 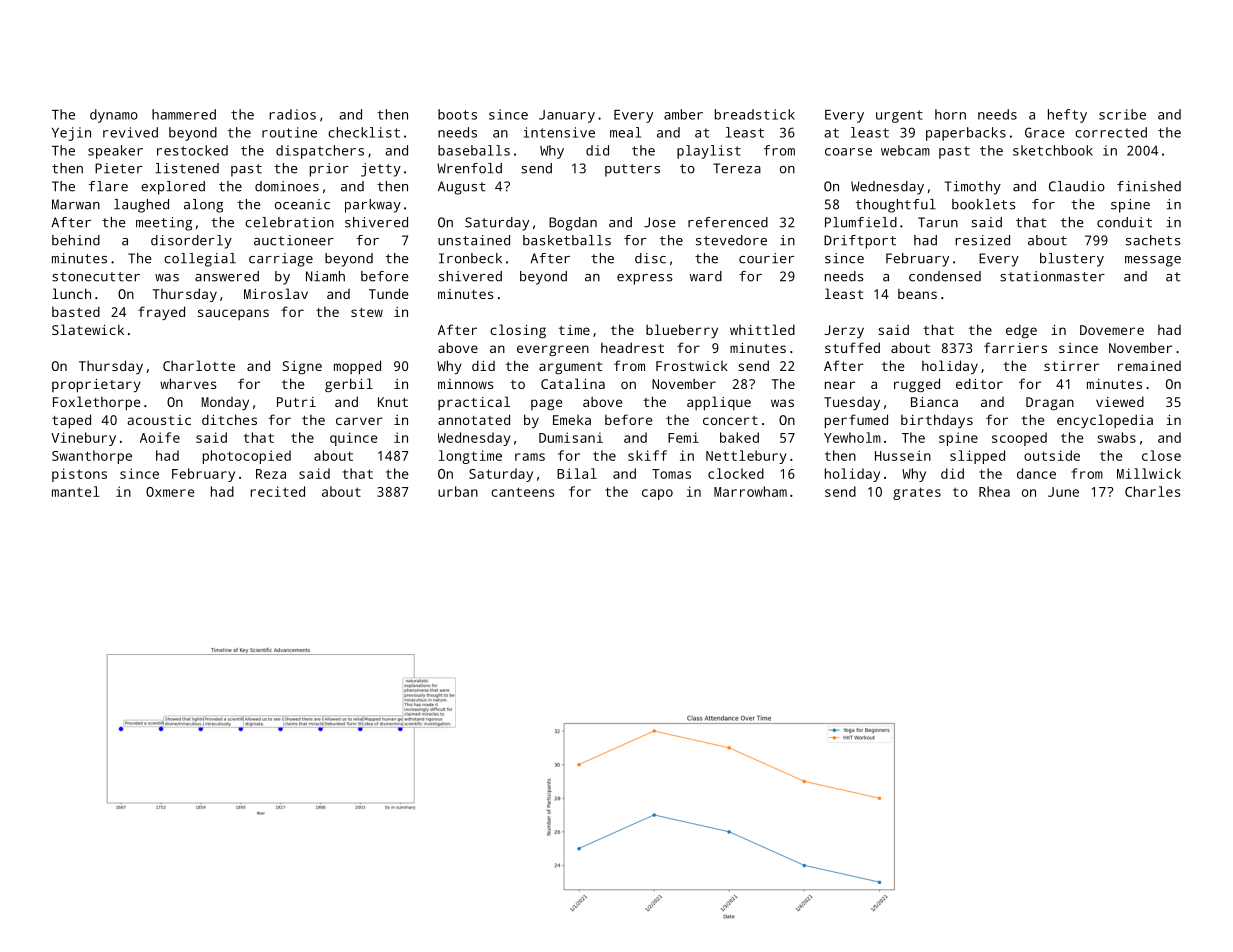 I want to click on dynamo, so click(x=114, y=116).
